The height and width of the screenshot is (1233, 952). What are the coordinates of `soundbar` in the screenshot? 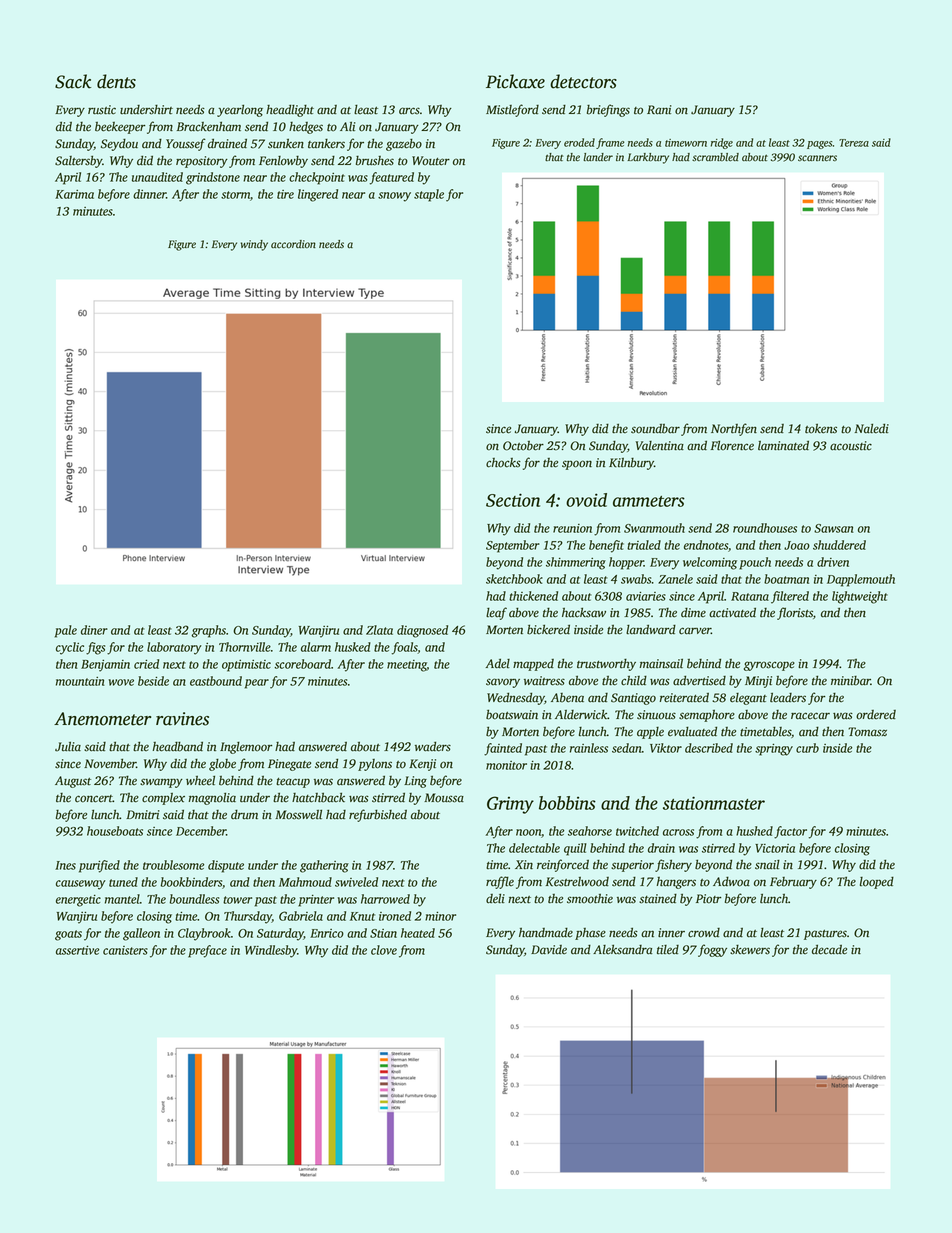 It's located at (655, 429).
